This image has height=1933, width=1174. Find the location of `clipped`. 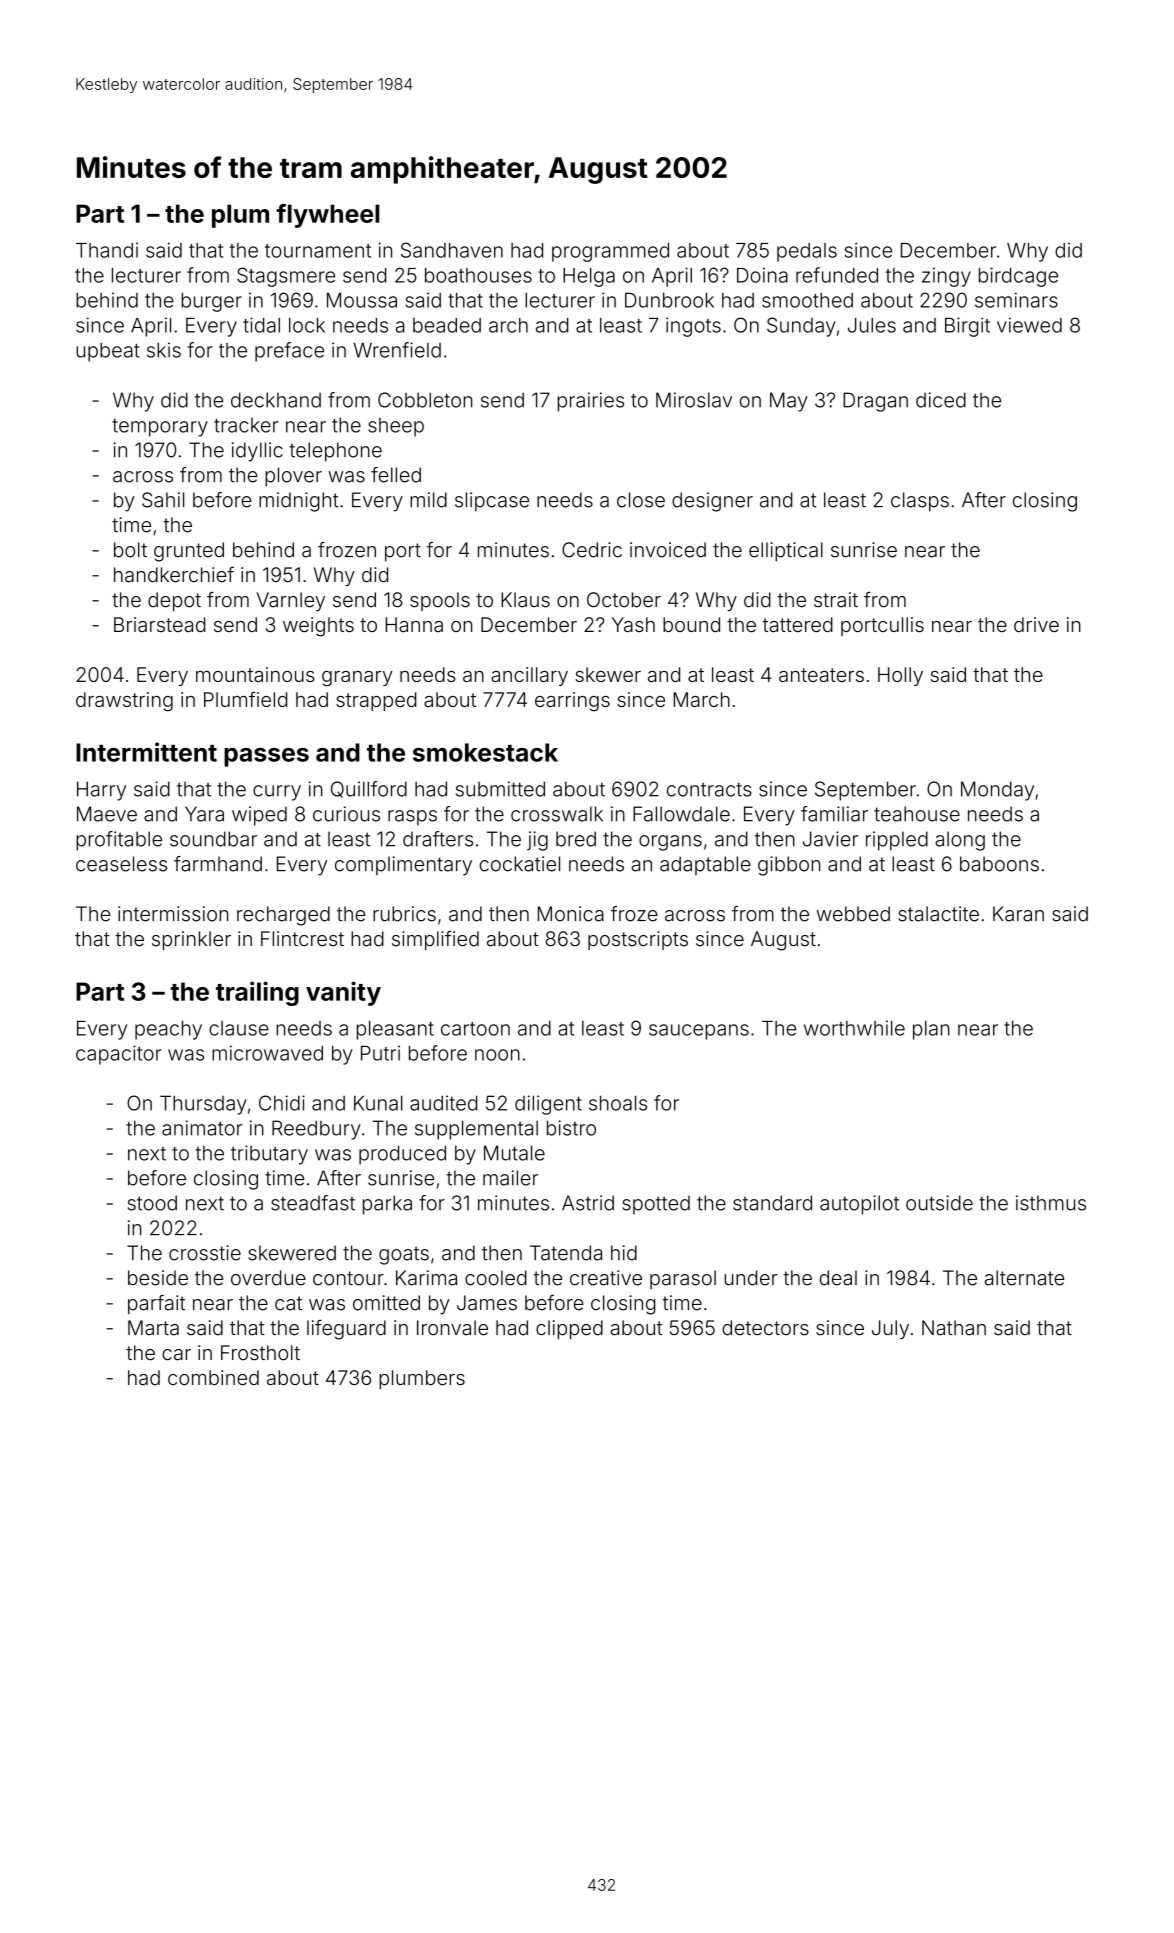

clipped is located at coordinates (569, 1329).
